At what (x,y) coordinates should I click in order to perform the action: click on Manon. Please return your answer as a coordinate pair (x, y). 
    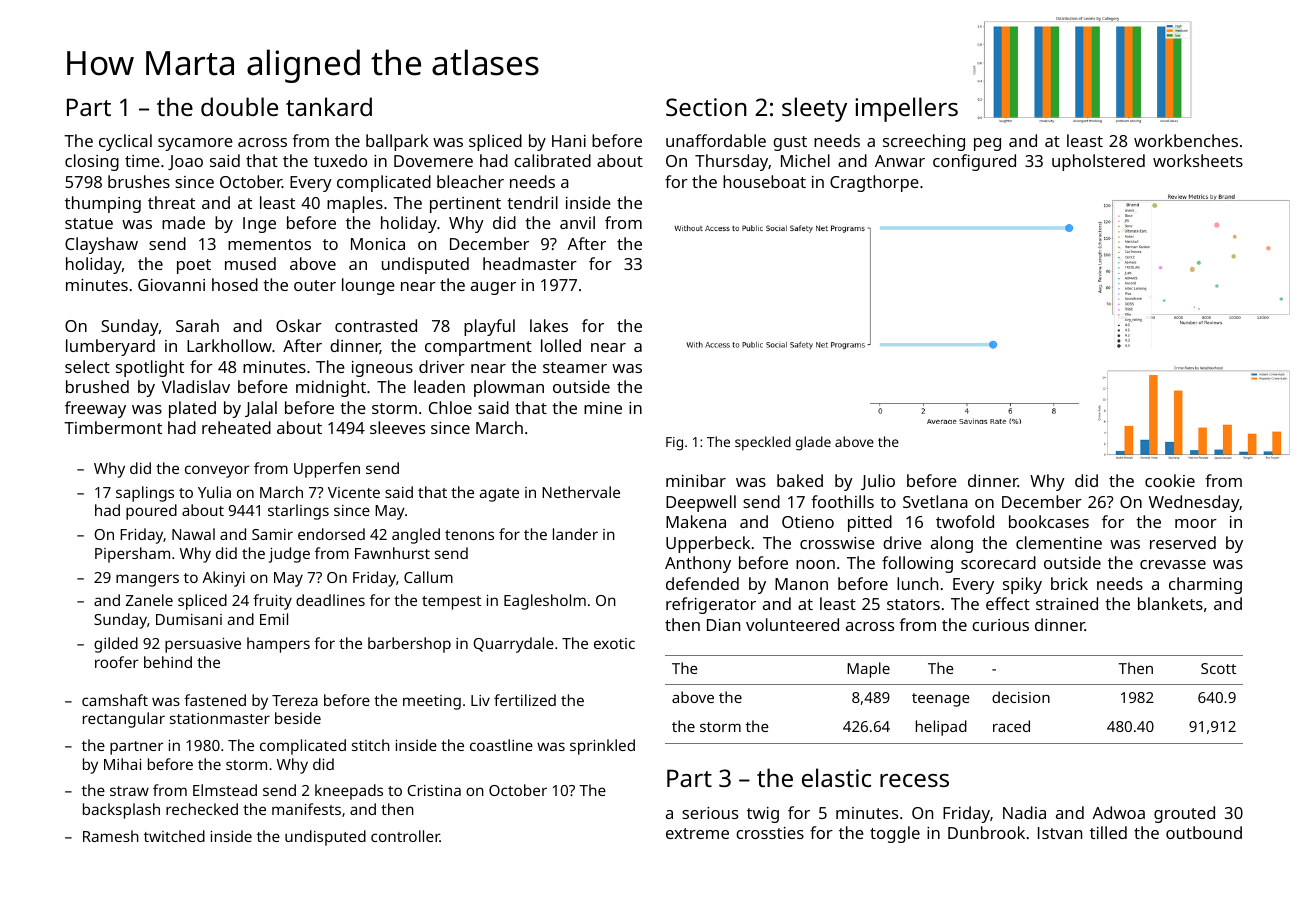
    Looking at the image, I should click on (801, 584).
